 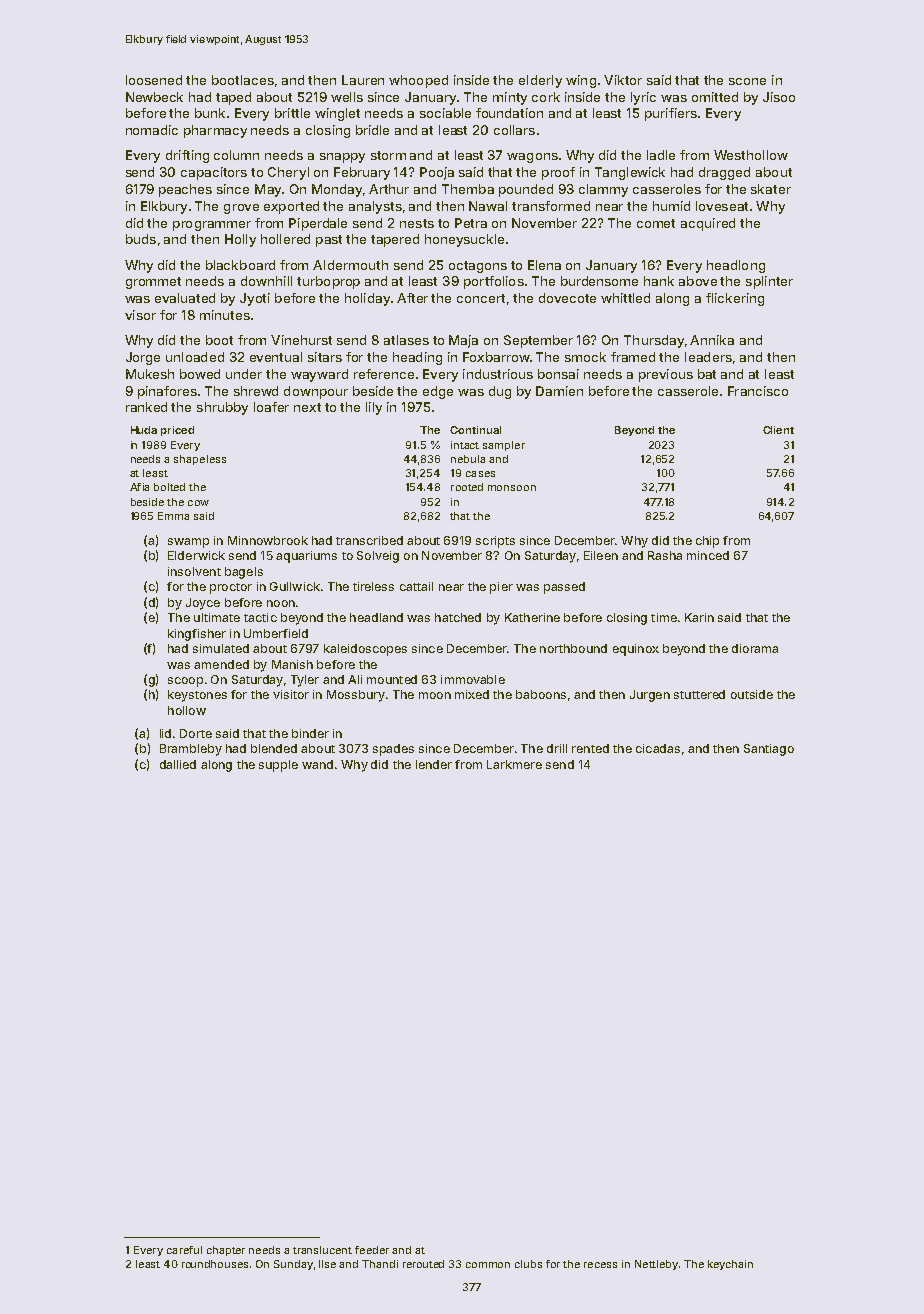 What do you see at coordinates (423, 1264) in the screenshot?
I see `rerouted` at bounding box center [423, 1264].
